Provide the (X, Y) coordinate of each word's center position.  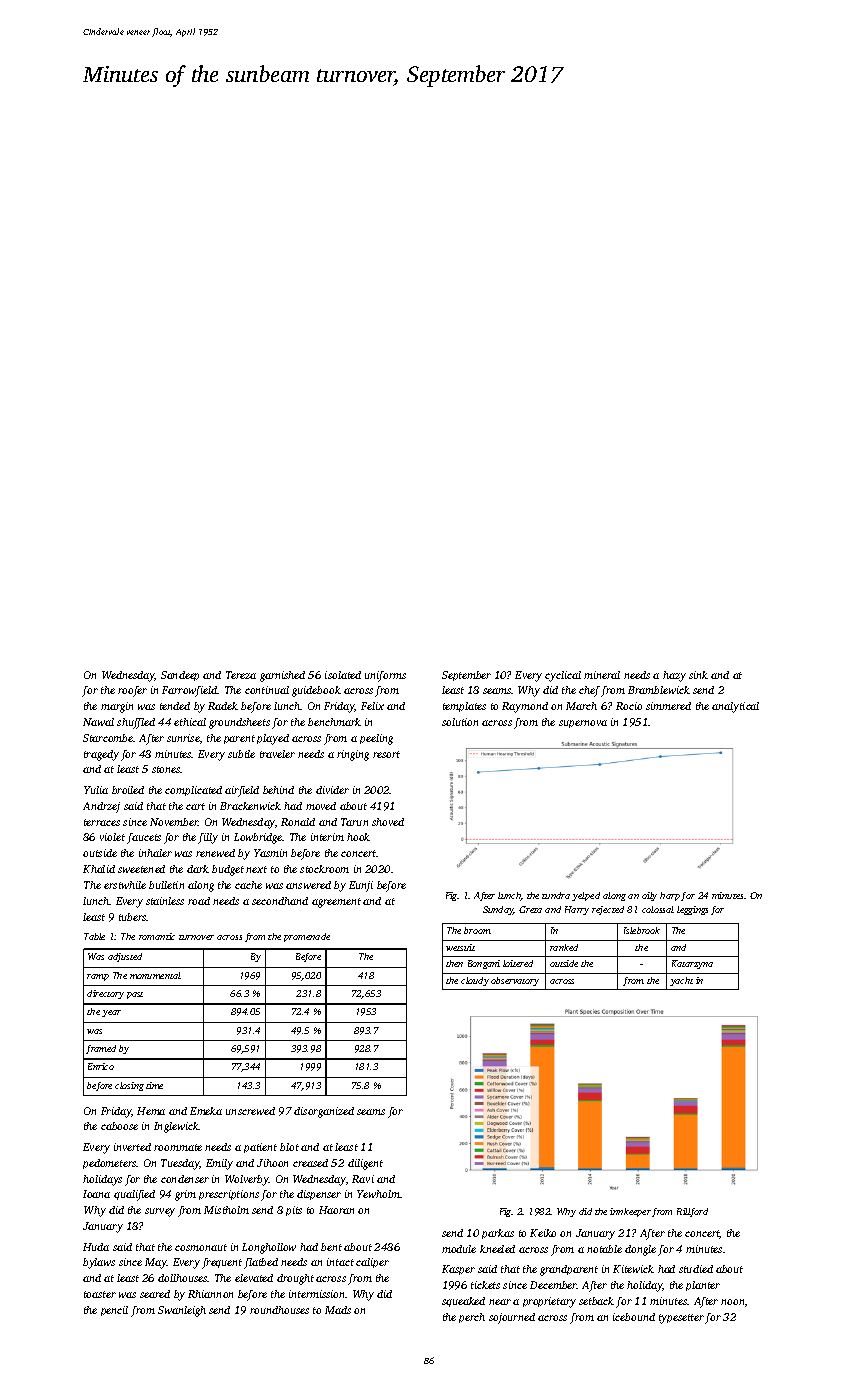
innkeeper (630, 1212)
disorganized (324, 1112)
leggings (692, 910)
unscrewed (250, 1111)
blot (289, 1147)
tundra (556, 895)
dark (198, 869)
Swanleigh (182, 1311)
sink (698, 675)
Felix (372, 706)
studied (696, 1269)
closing (129, 1086)
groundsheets (239, 723)
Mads (338, 1310)
